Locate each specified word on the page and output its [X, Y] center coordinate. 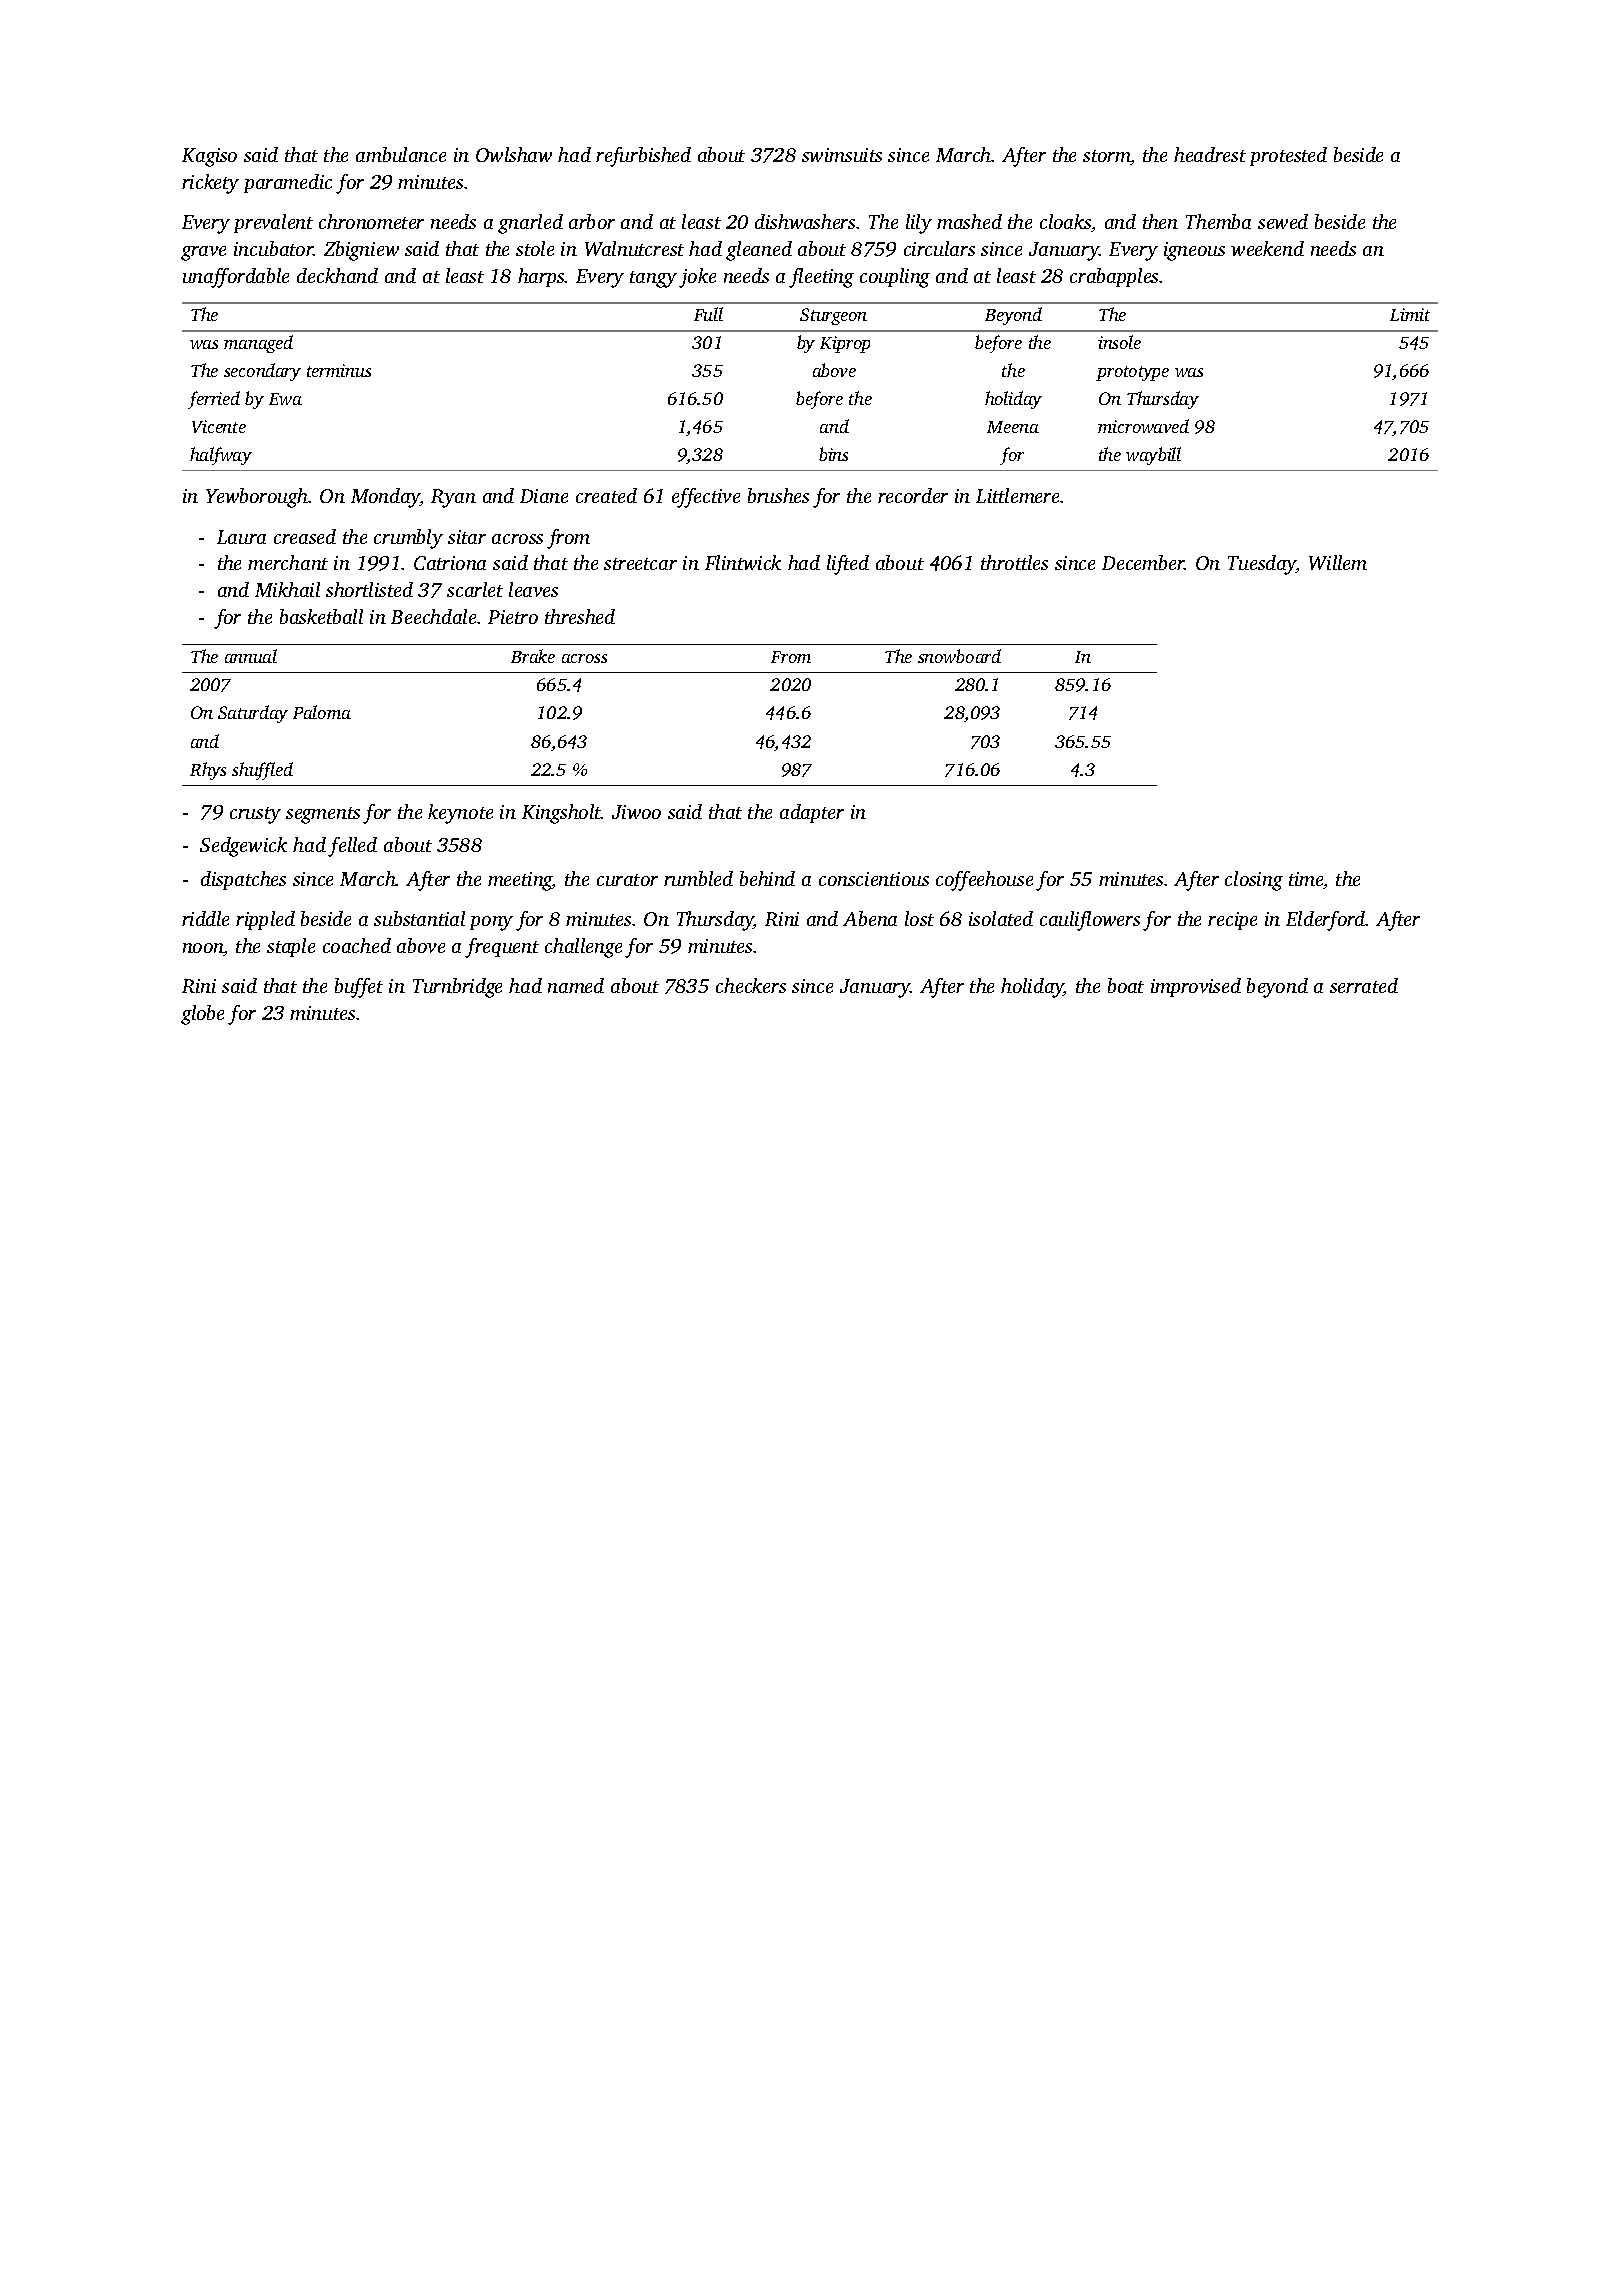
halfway [221, 456]
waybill [1153, 456]
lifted [848, 565]
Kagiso [209, 157]
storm [1107, 157]
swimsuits [842, 155]
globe [202, 1015]
